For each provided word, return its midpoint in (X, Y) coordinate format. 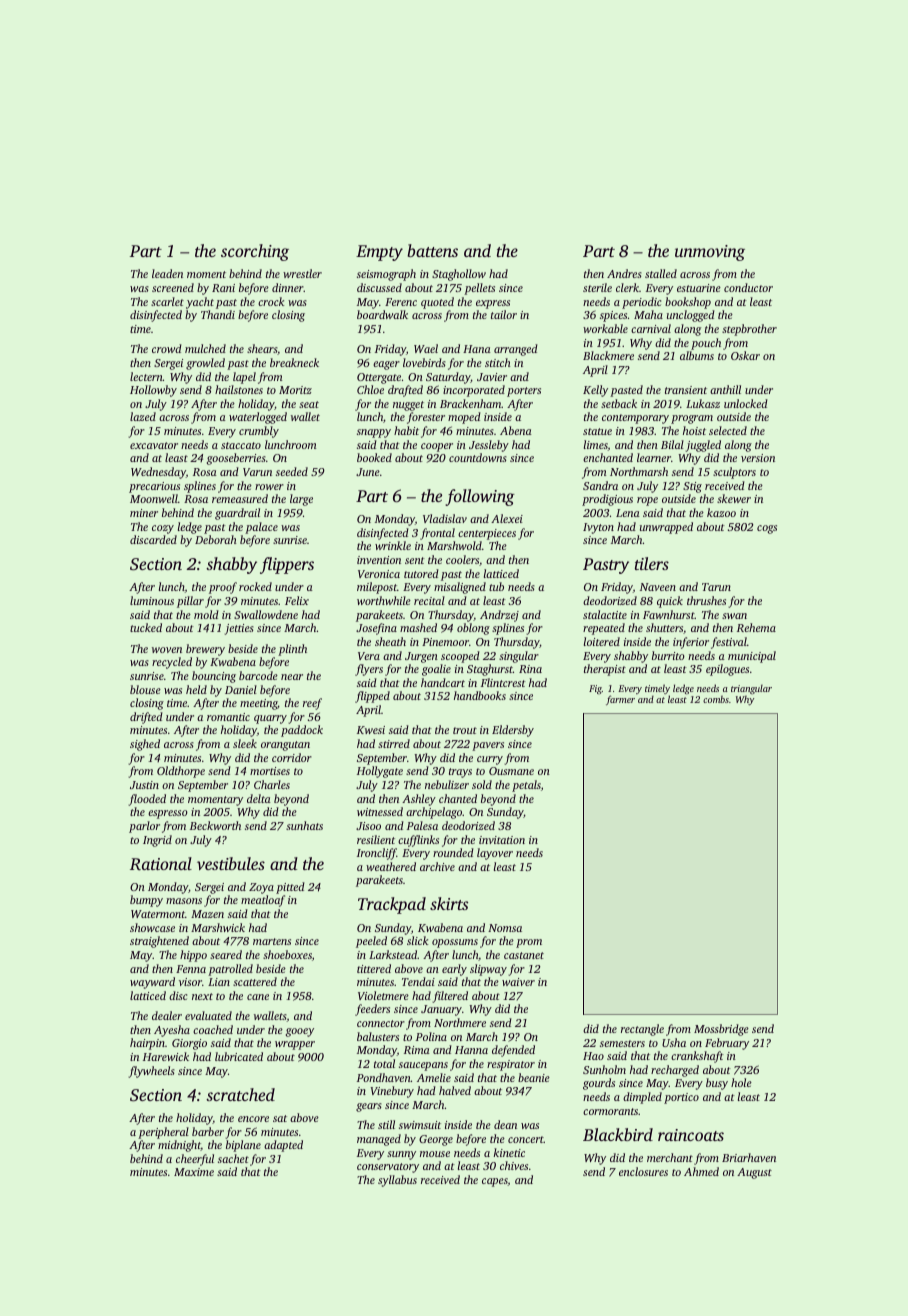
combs (716, 699)
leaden (167, 273)
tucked (146, 627)
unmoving (710, 253)
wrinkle (393, 545)
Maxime (194, 1172)
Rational (161, 864)
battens (432, 250)
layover (495, 854)
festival (729, 643)
